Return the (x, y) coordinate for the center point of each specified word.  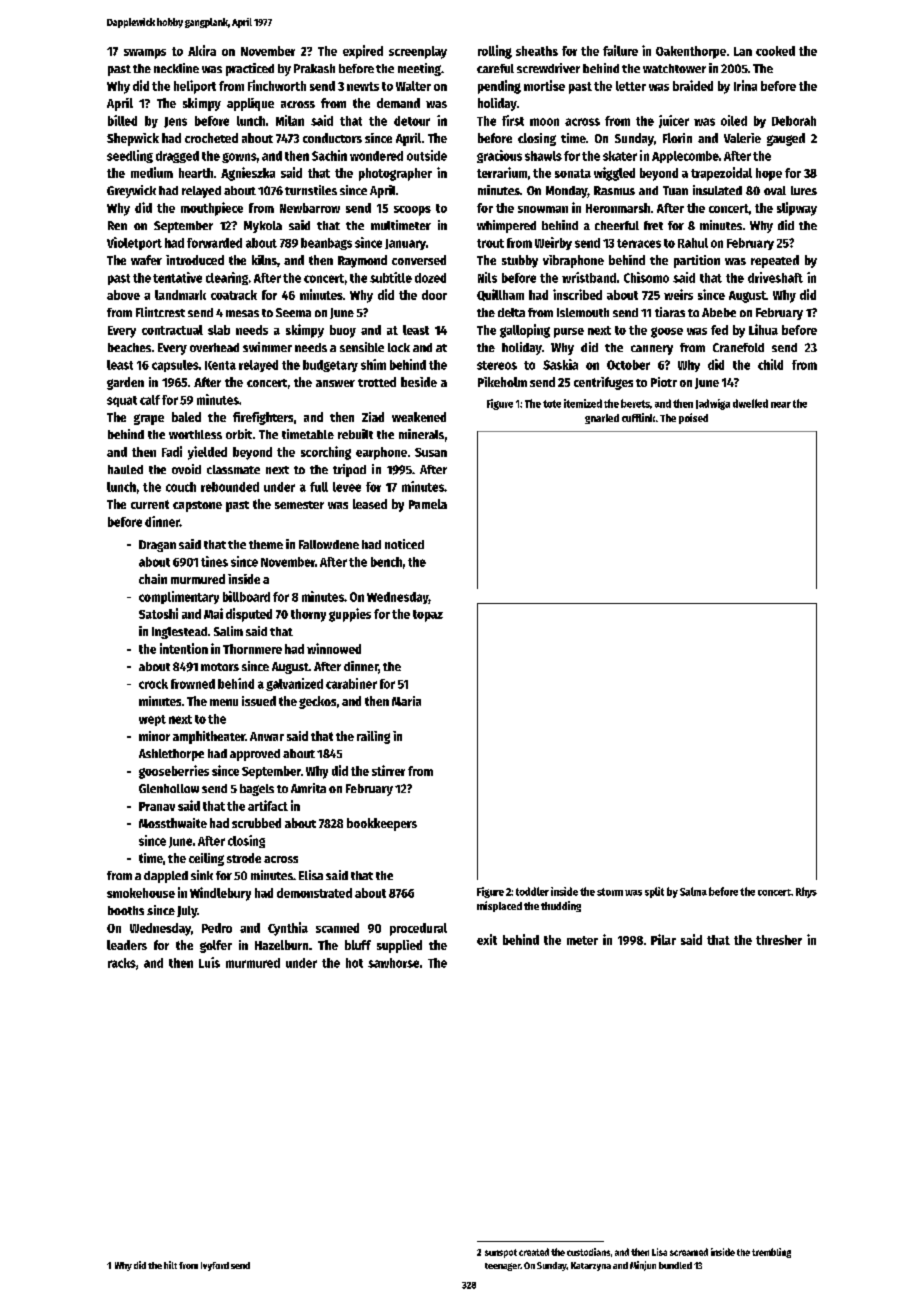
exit (487, 939)
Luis (209, 962)
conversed (419, 260)
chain (153, 579)
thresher (779, 940)
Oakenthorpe (691, 52)
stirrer (388, 770)
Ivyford (215, 1266)
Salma (693, 891)
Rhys (806, 892)
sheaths (537, 51)
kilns (264, 260)
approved (255, 755)
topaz (428, 616)
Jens (175, 122)
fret (653, 225)
